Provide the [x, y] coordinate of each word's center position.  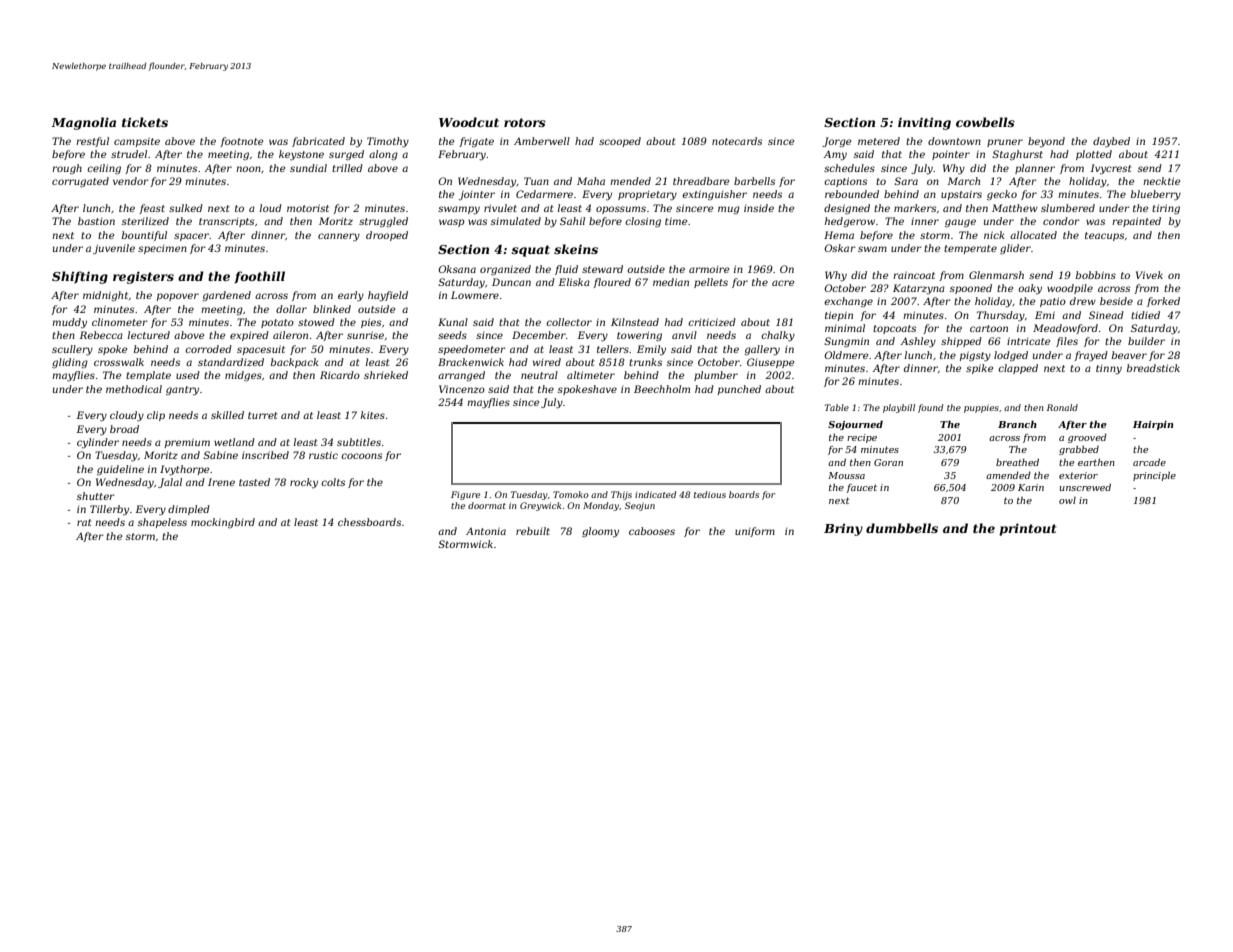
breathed [1017, 462]
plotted [1094, 155]
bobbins [1096, 275]
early [351, 296]
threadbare [701, 181]
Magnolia [83, 123]
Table [837, 407]
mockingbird [223, 523]
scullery [72, 350]
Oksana [457, 269]
